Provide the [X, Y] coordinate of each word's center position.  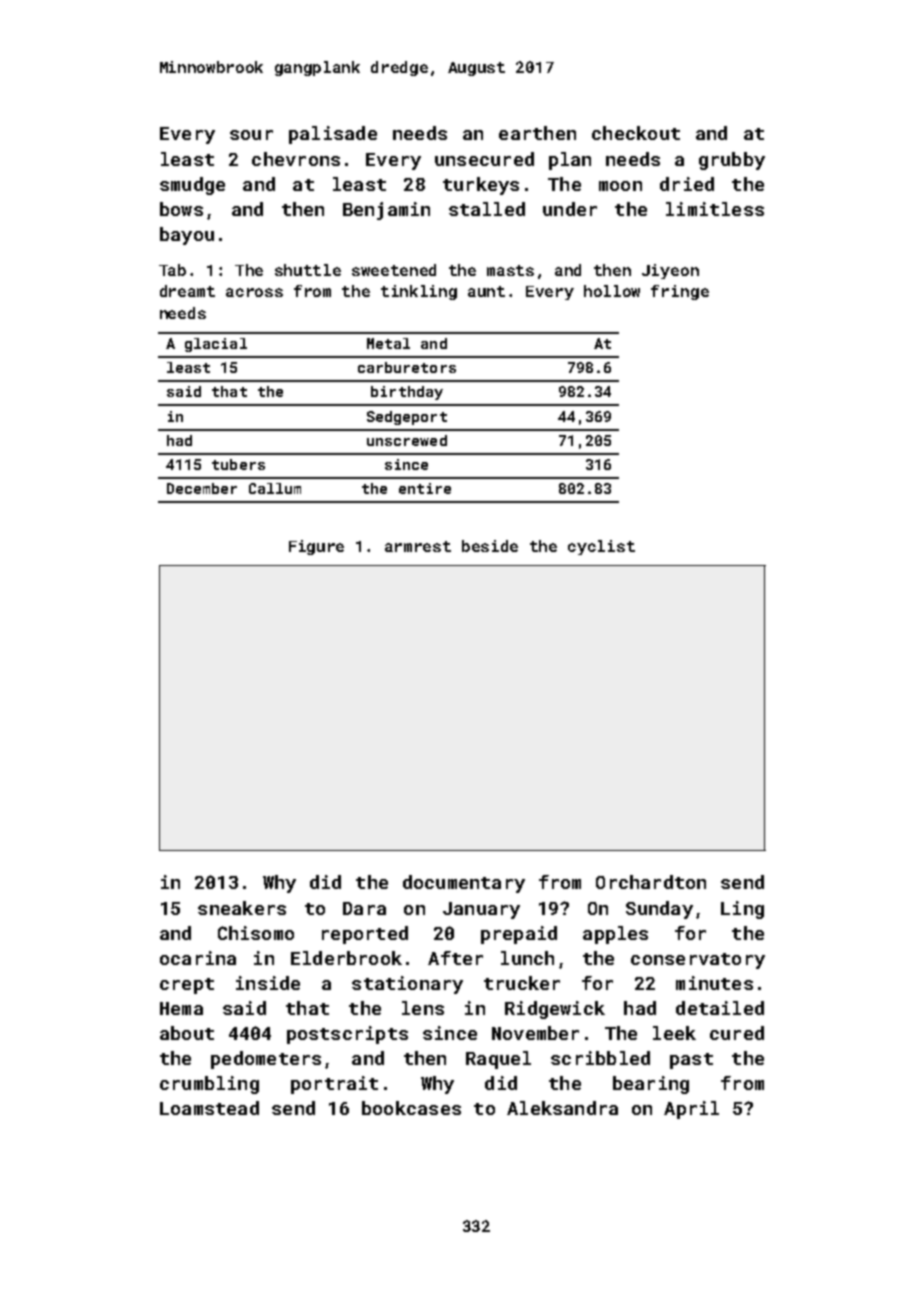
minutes [714, 983]
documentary [464, 884]
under [570, 209]
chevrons [296, 159]
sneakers [242, 908]
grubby [732, 161]
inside [268, 983]
